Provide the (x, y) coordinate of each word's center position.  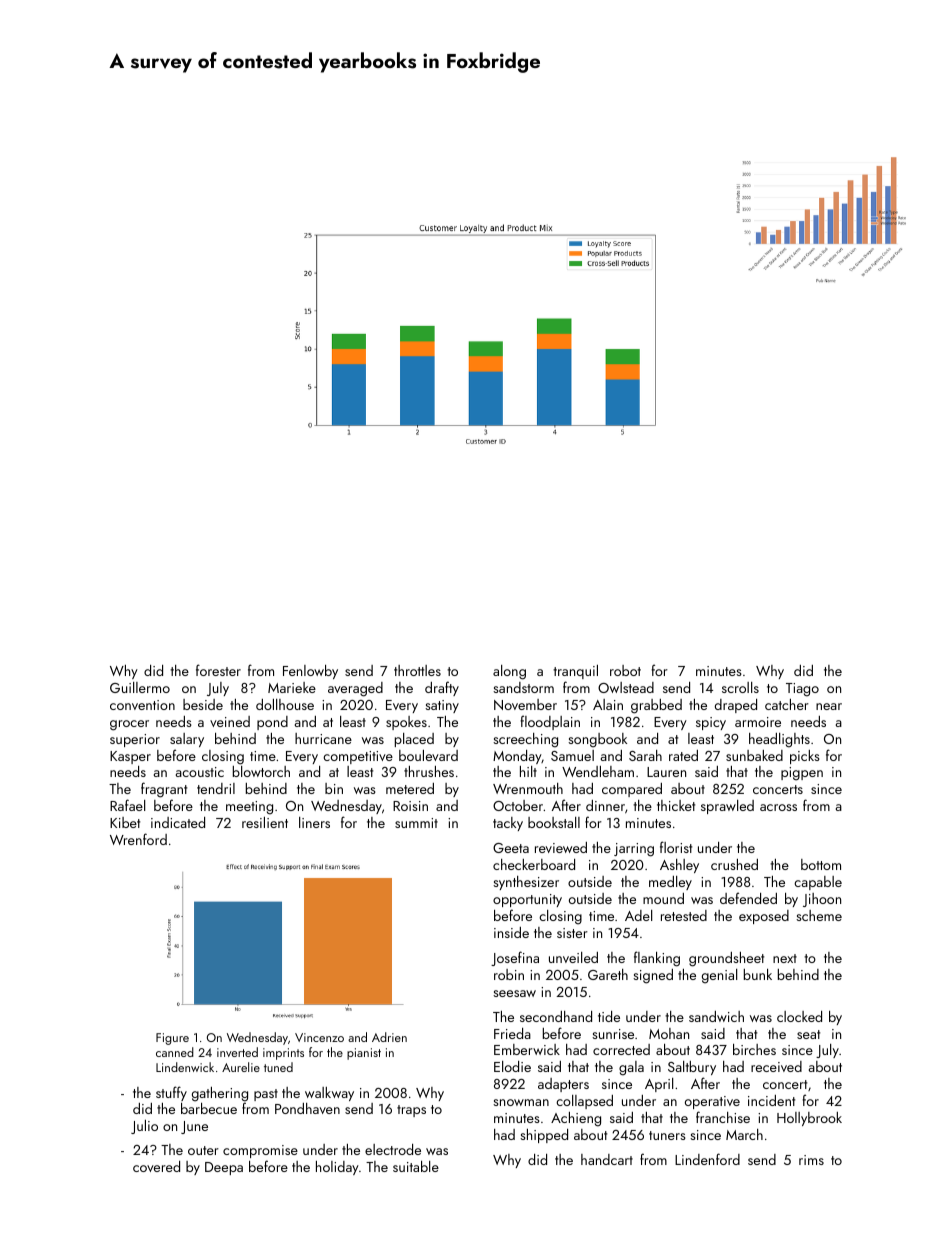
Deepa (224, 1168)
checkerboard (534, 864)
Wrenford (138, 839)
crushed (734, 864)
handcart (607, 1159)
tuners (667, 1135)
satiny (442, 706)
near (829, 706)
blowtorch (261, 771)
